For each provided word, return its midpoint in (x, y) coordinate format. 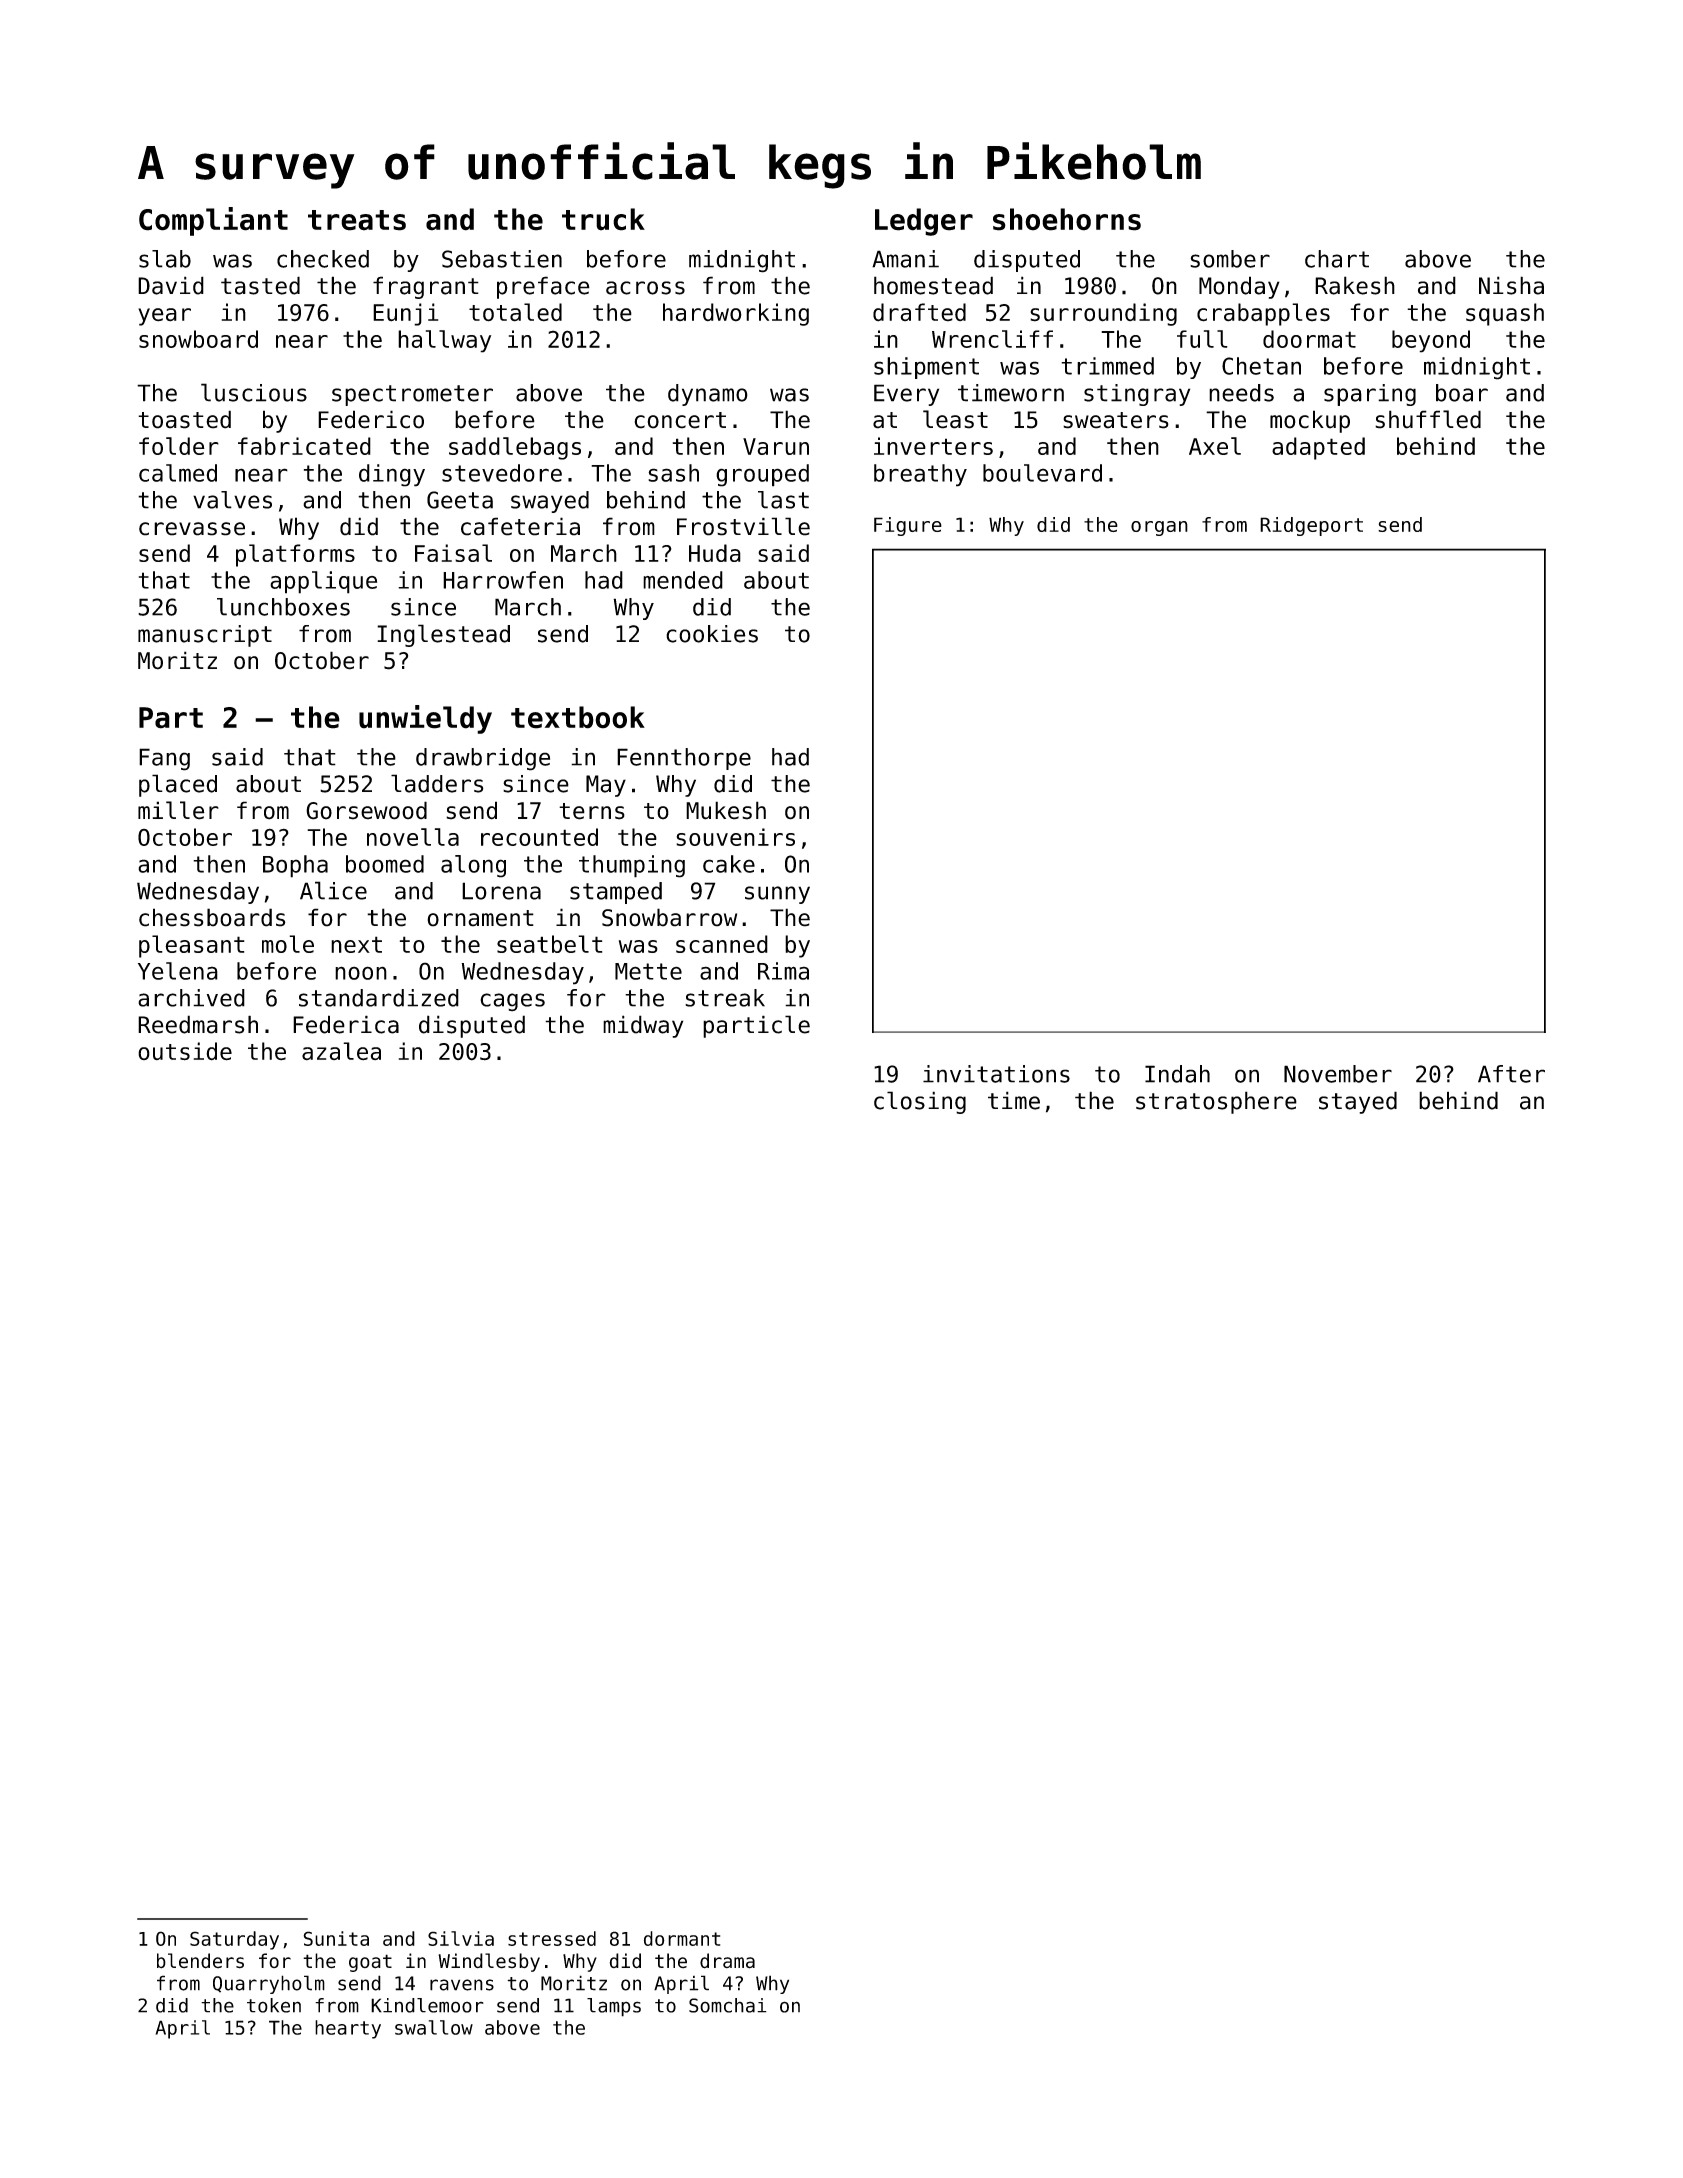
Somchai (728, 2005)
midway (643, 1026)
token (274, 2005)
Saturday (234, 1940)
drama (727, 1961)
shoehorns (1067, 219)
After (1511, 1074)
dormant (682, 1938)
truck (603, 219)
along (473, 866)
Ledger (924, 222)
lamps (614, 2007)
